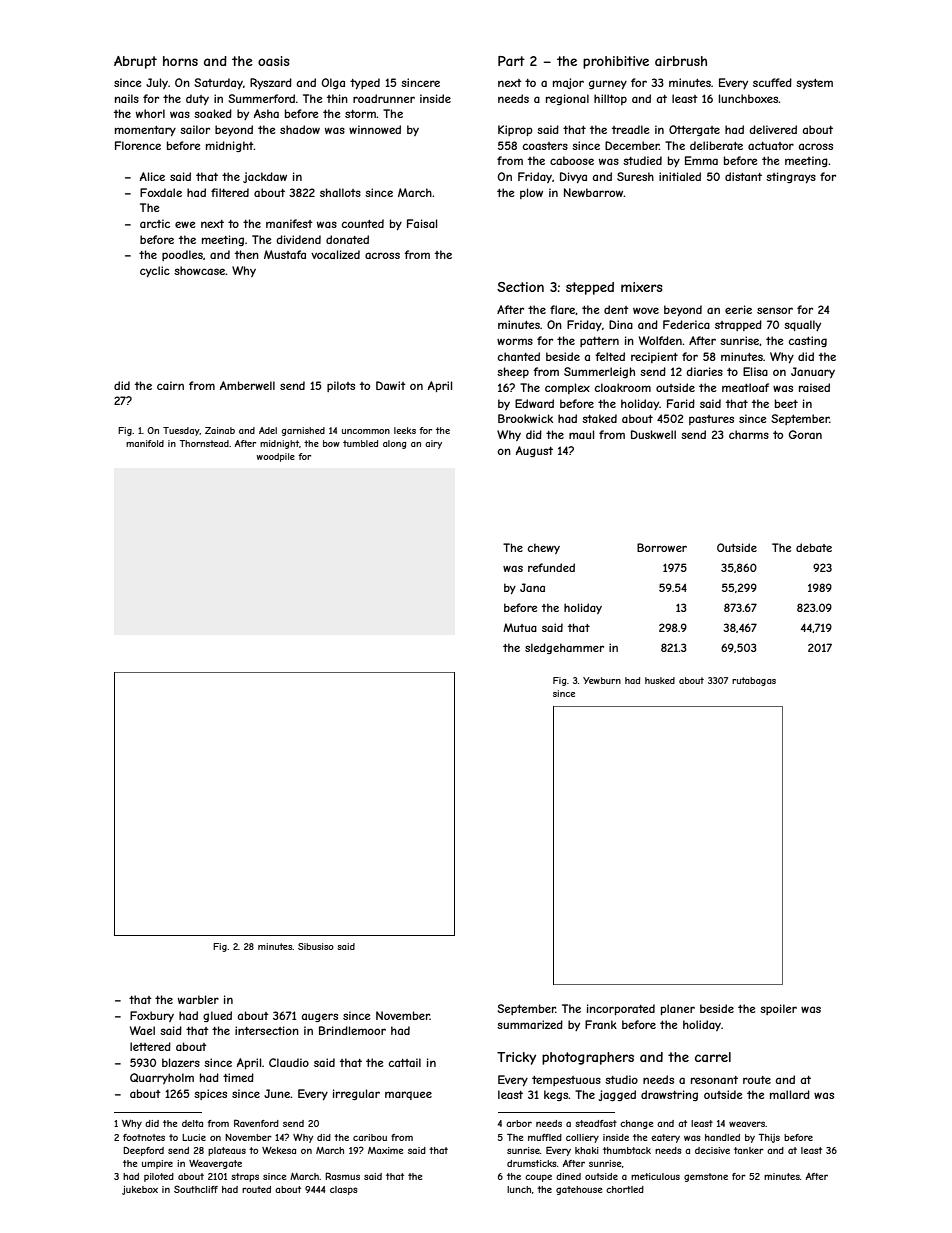  I want to click on cattail, so click(404, 1062).
